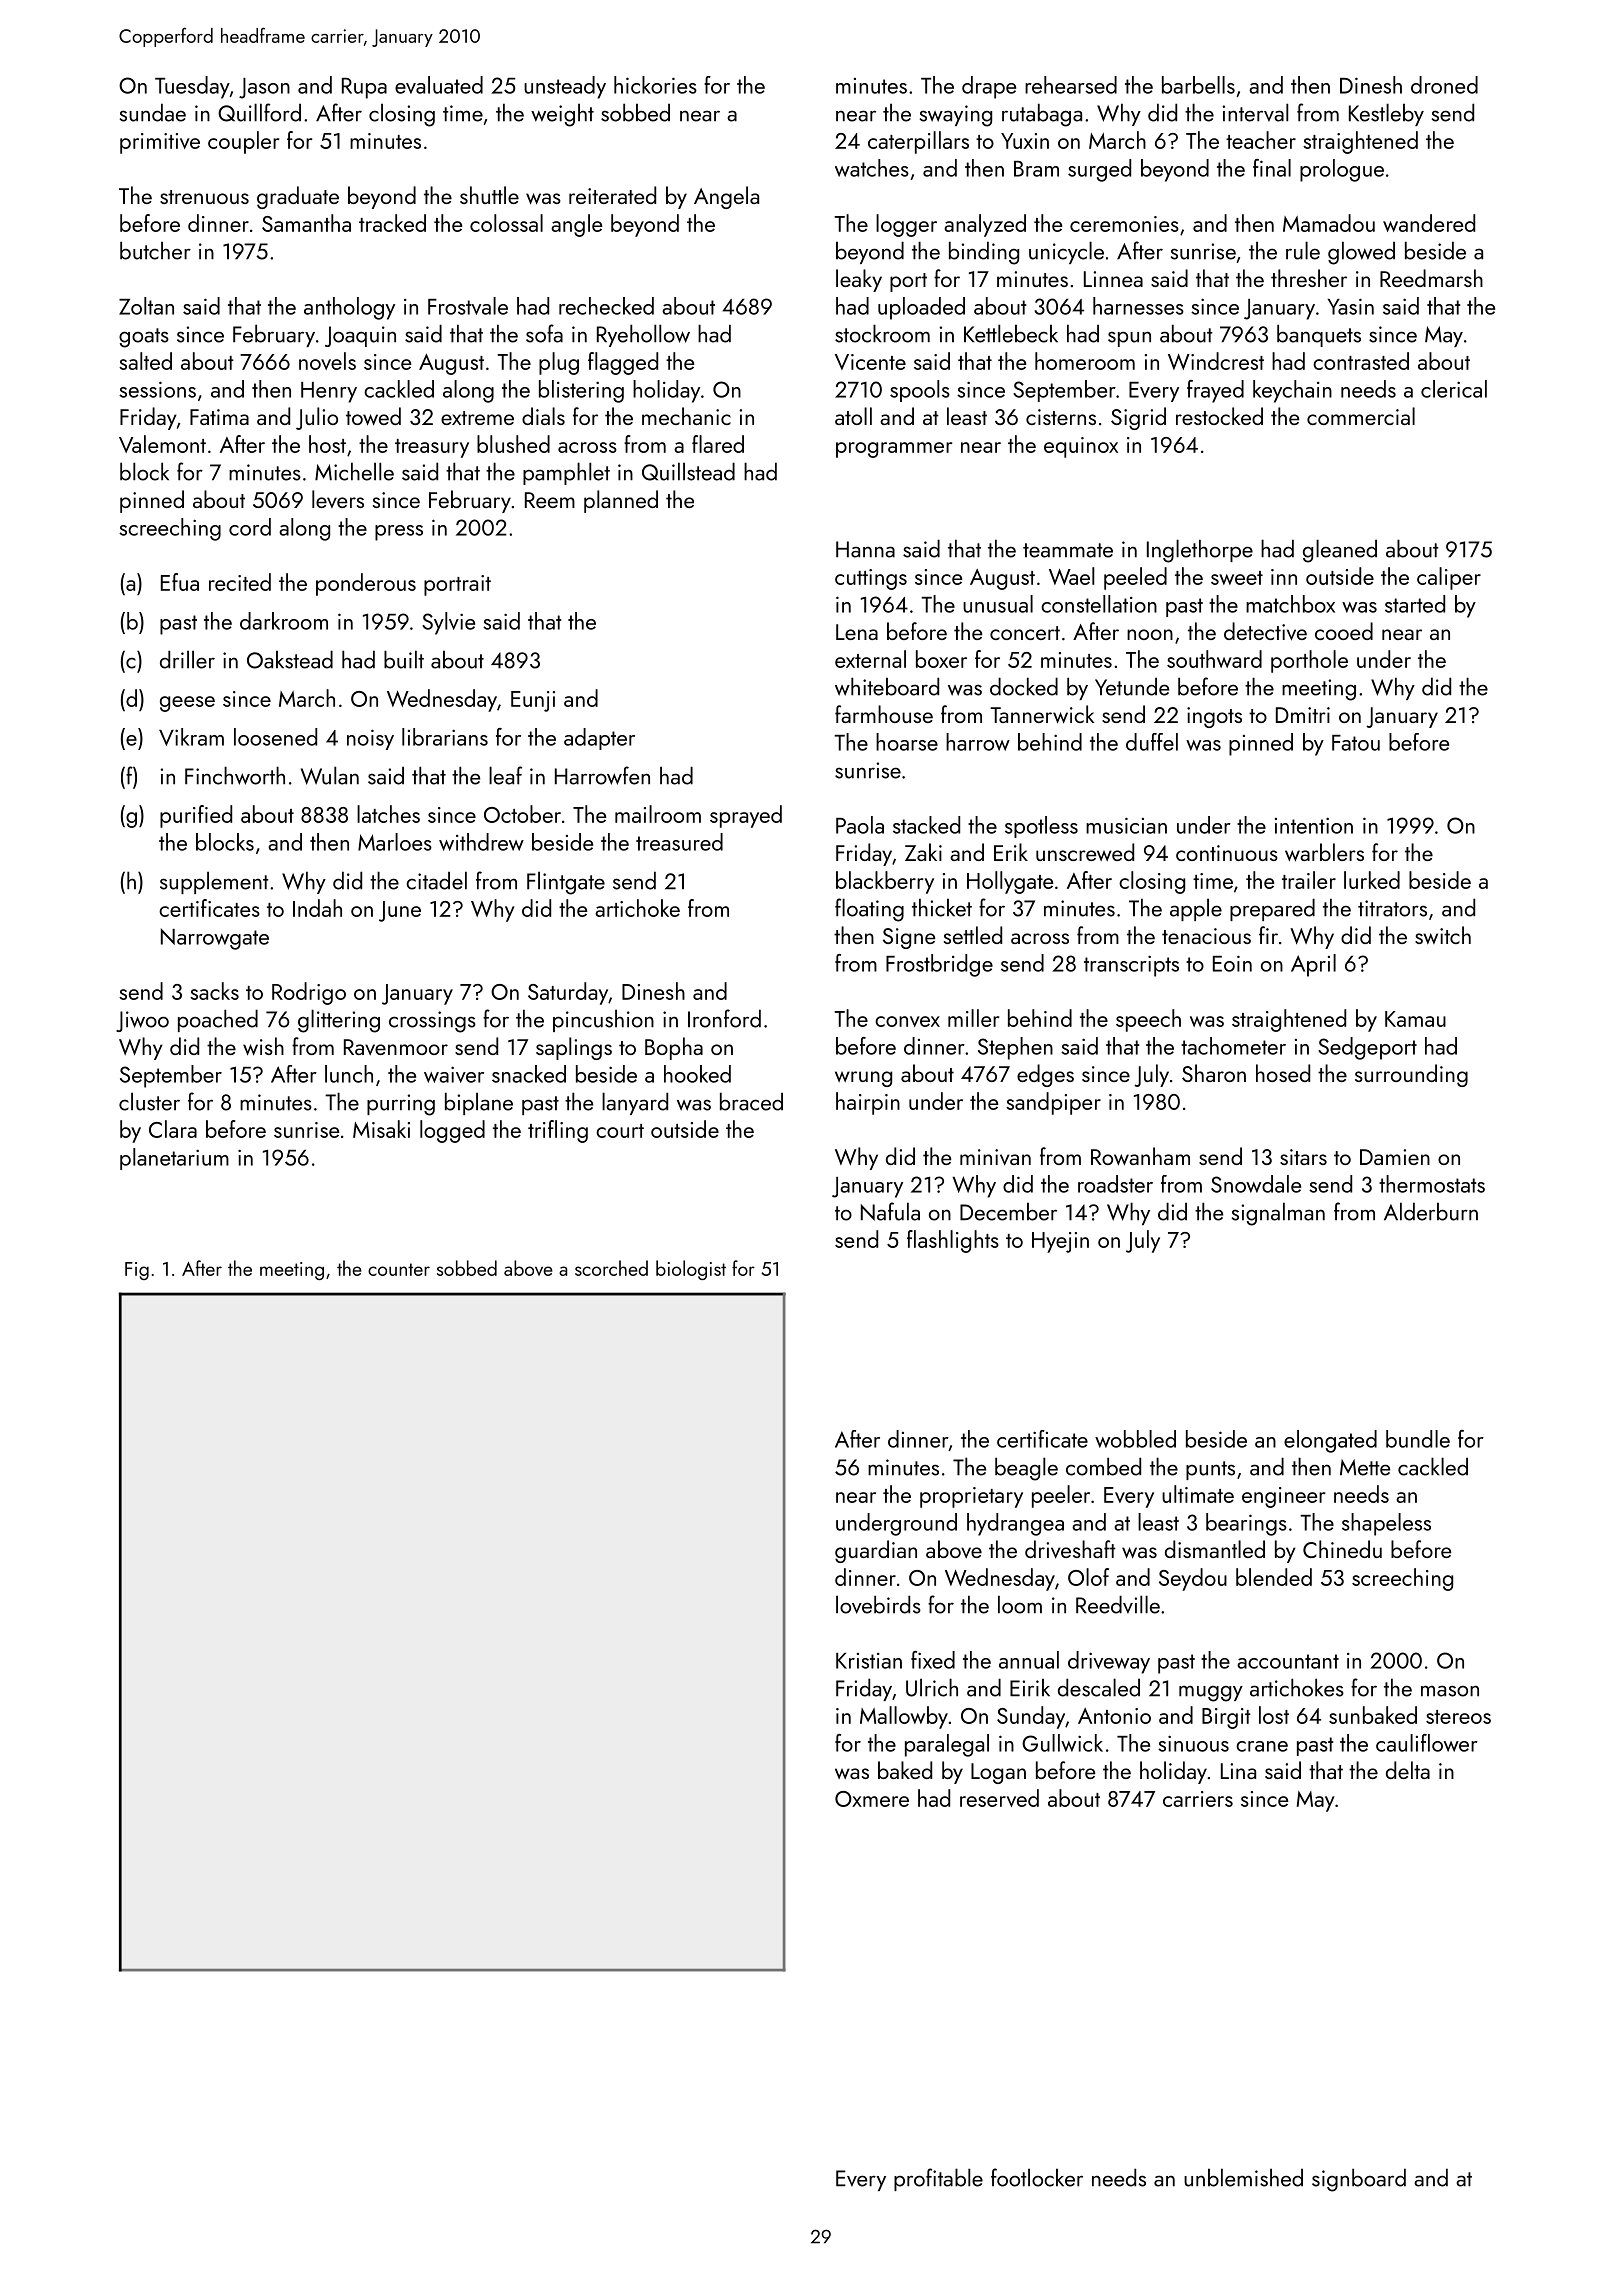 Image resolution: width=1620 pixels, height=2292 pixels. I want to click on intention, so click(1314, 825).
